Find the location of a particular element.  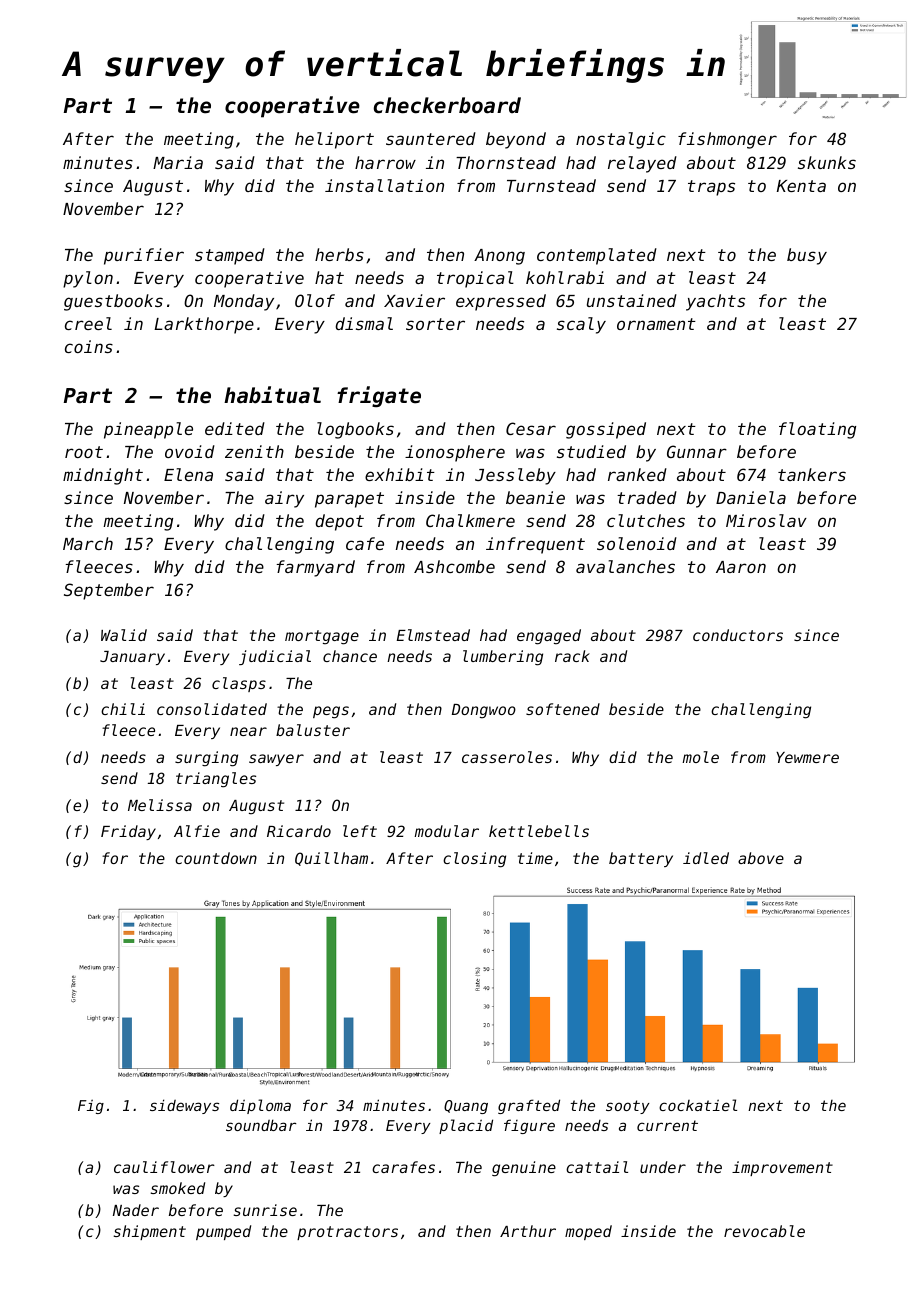

cauliflower is located at coordinates (164, 1167).
